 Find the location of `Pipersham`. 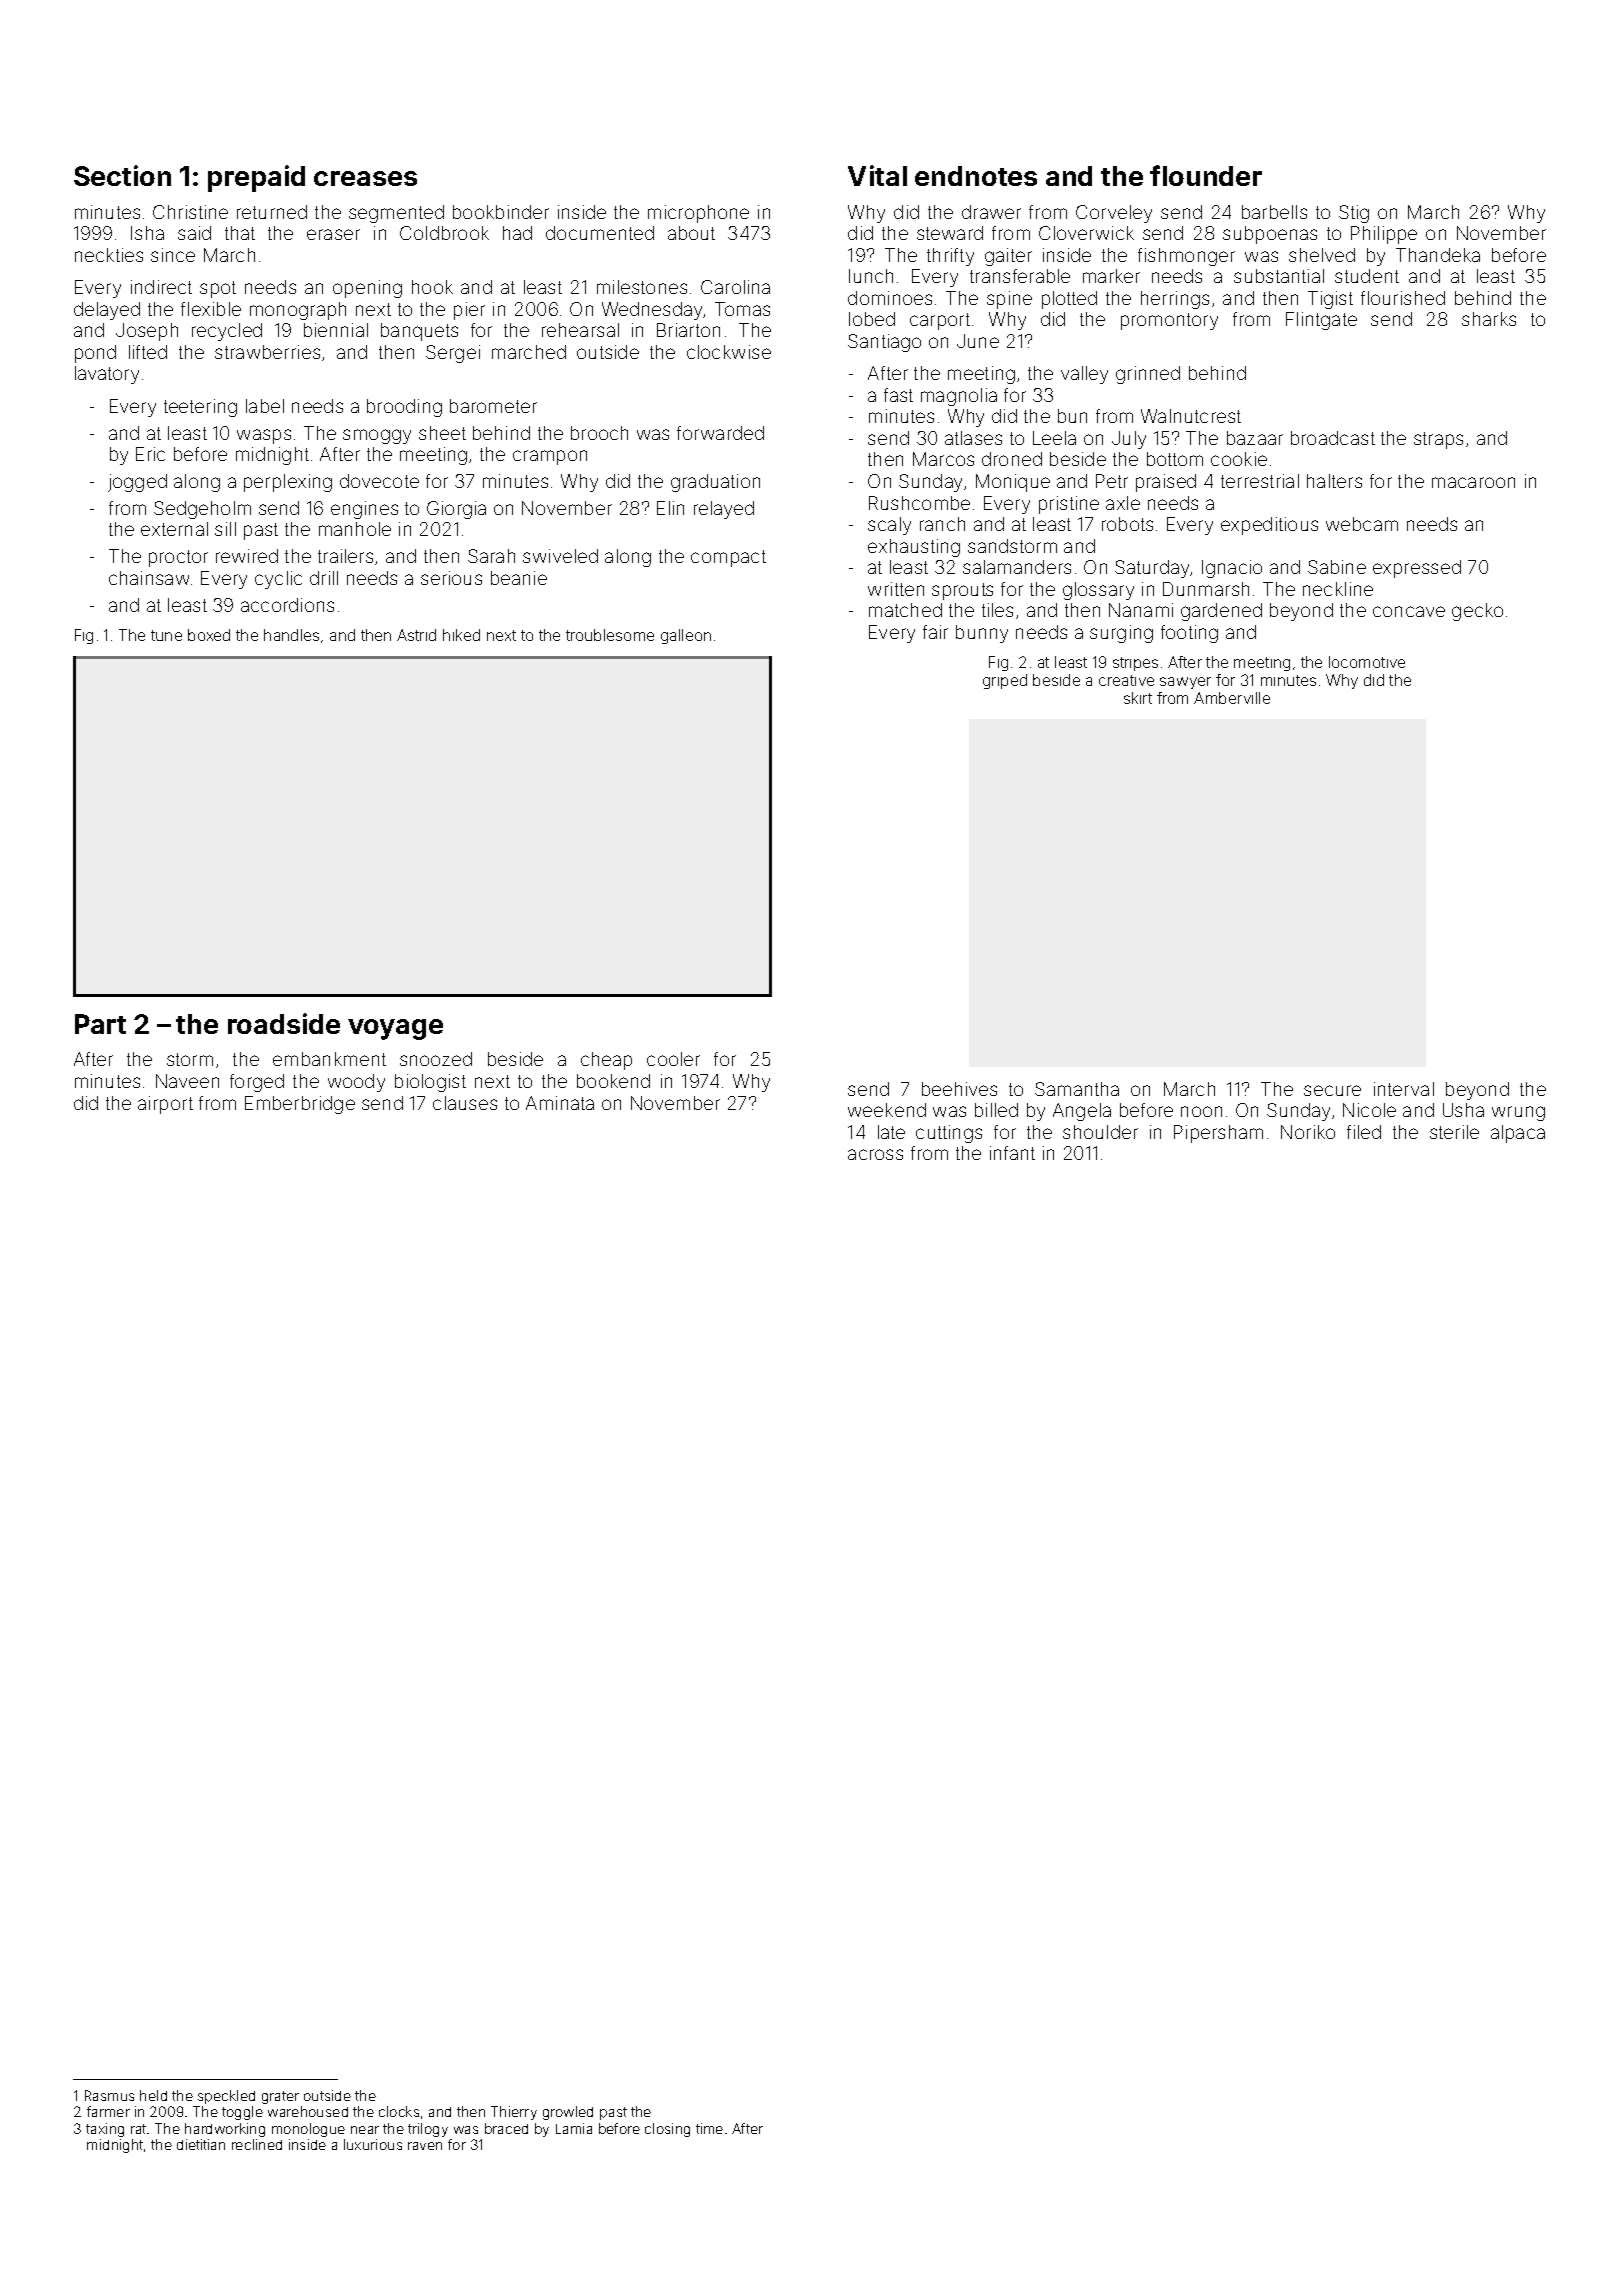

Pipersham is located at coordinates (1218, 1134).
